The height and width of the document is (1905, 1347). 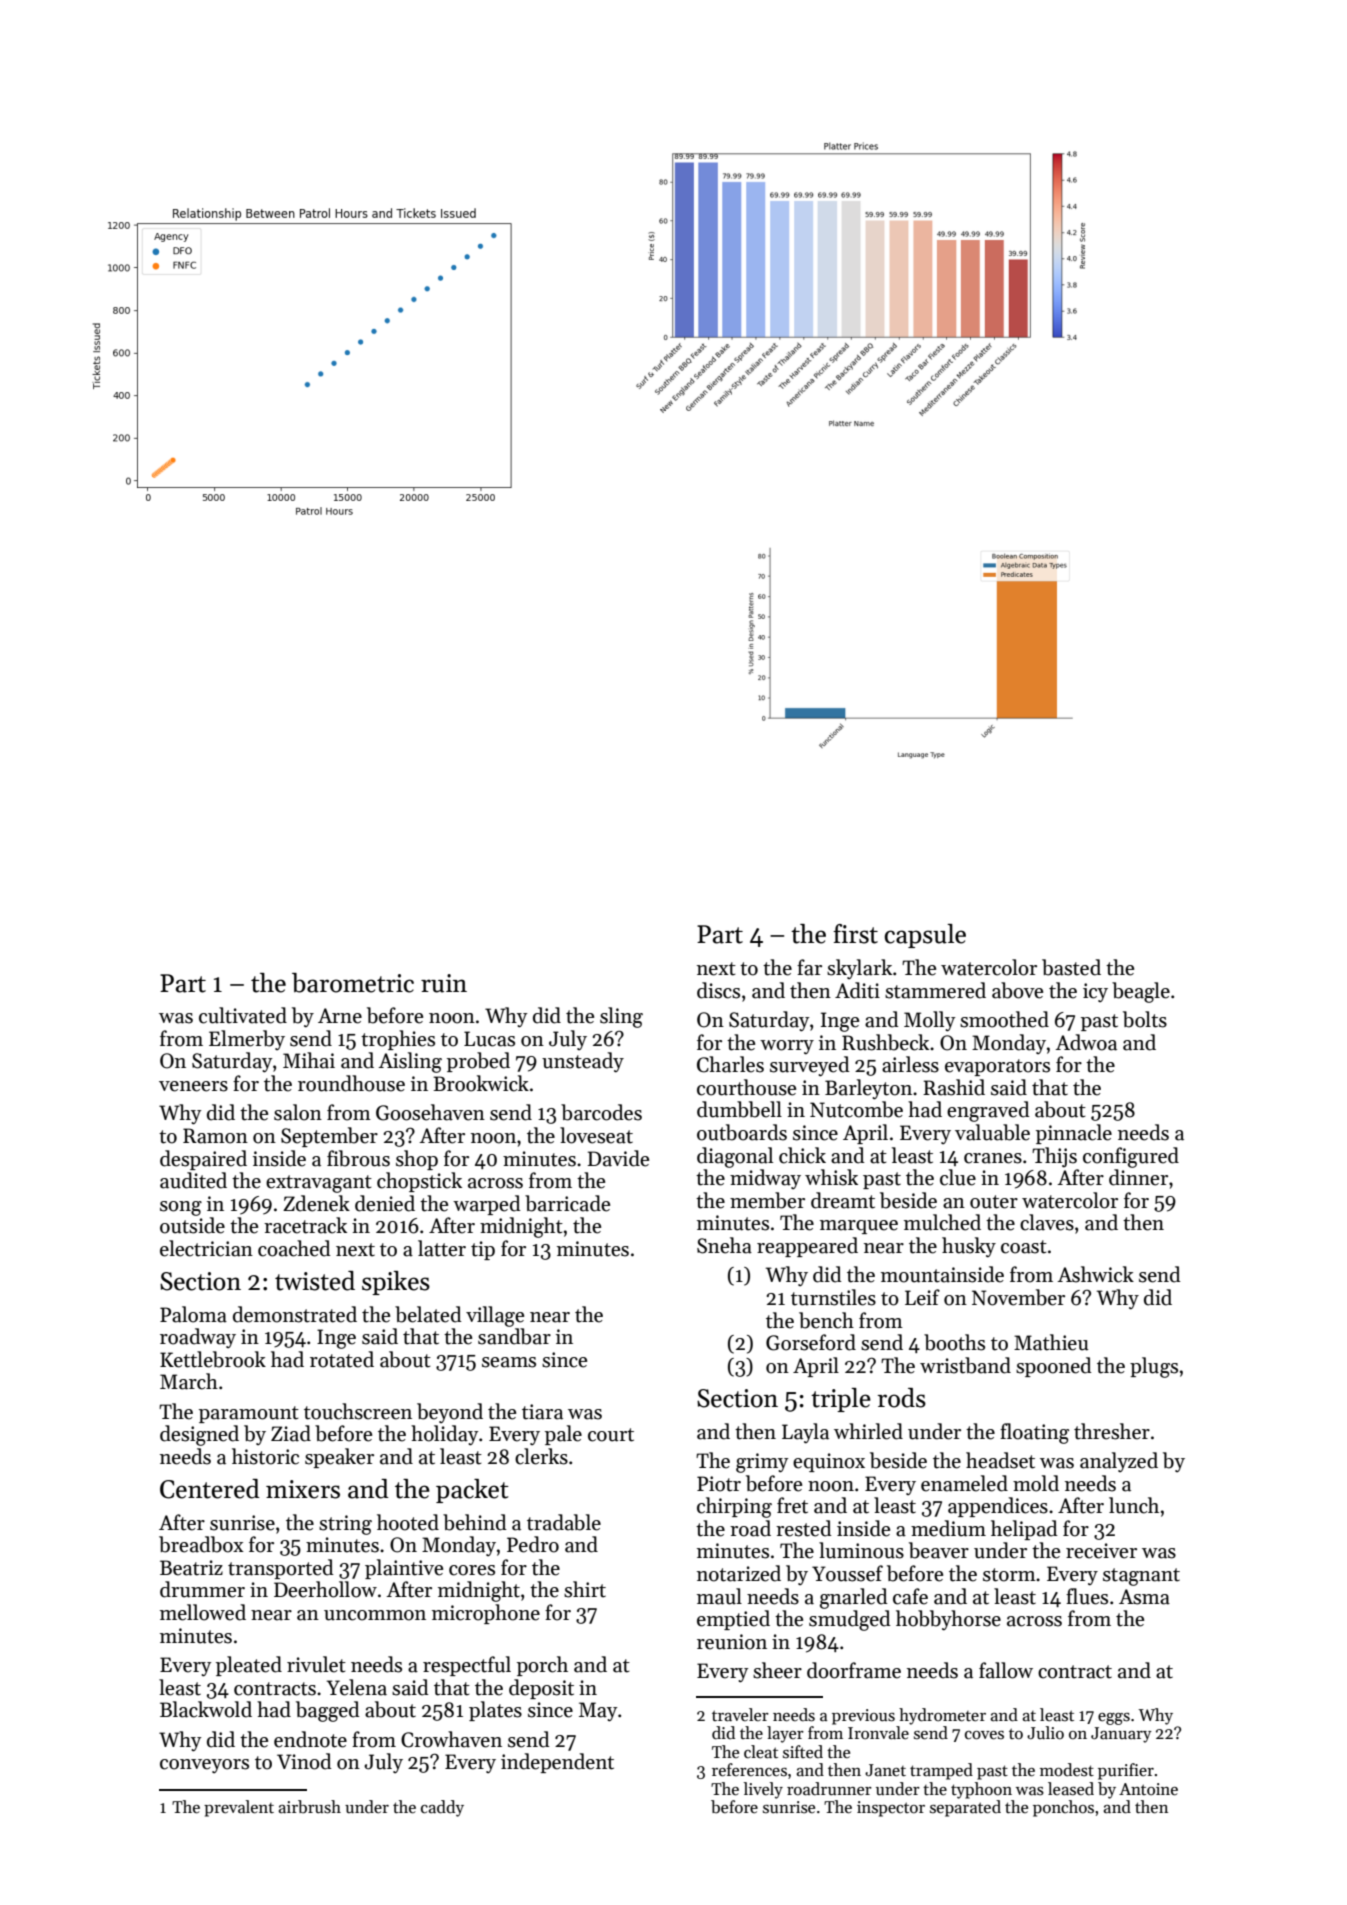 What do you see at coordinates (357, 1687) in the document?
I see `Yelena` at bounding box center [357, 1687].
